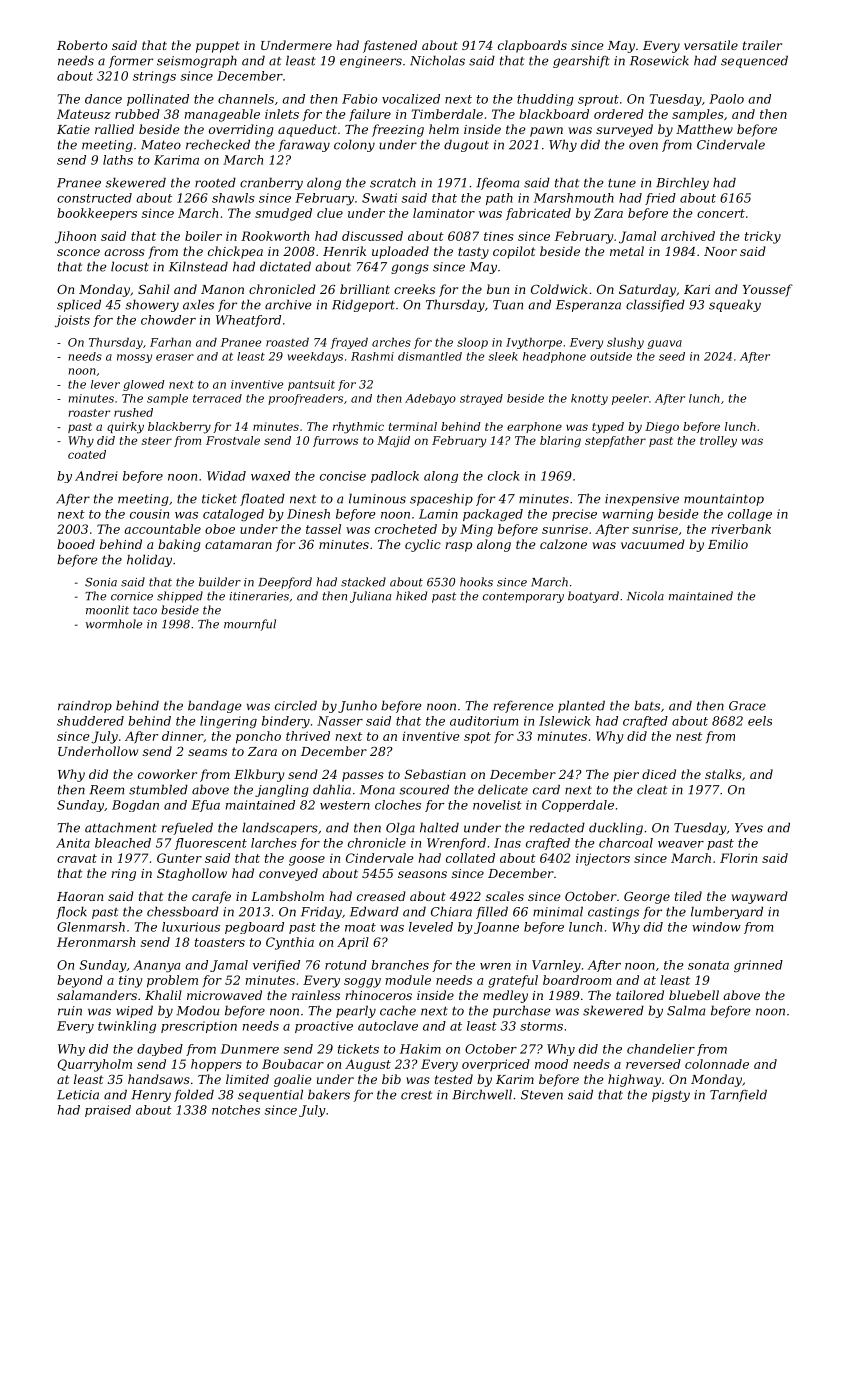 This screenshot has width=849, height=1400. I want to click on gearshift, so click(581, 61).
